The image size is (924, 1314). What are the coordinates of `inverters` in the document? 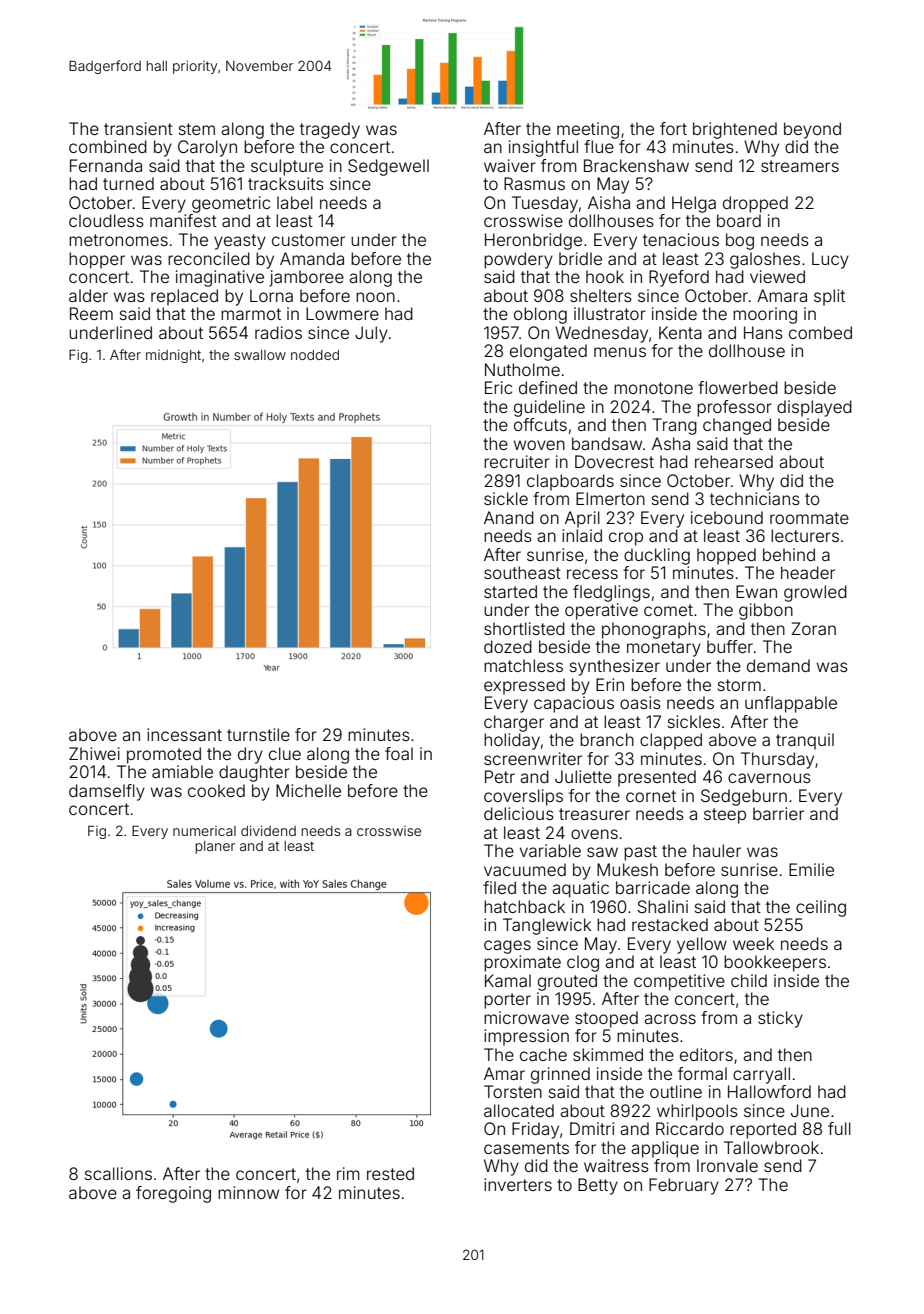 It's located at (518, 1184).
